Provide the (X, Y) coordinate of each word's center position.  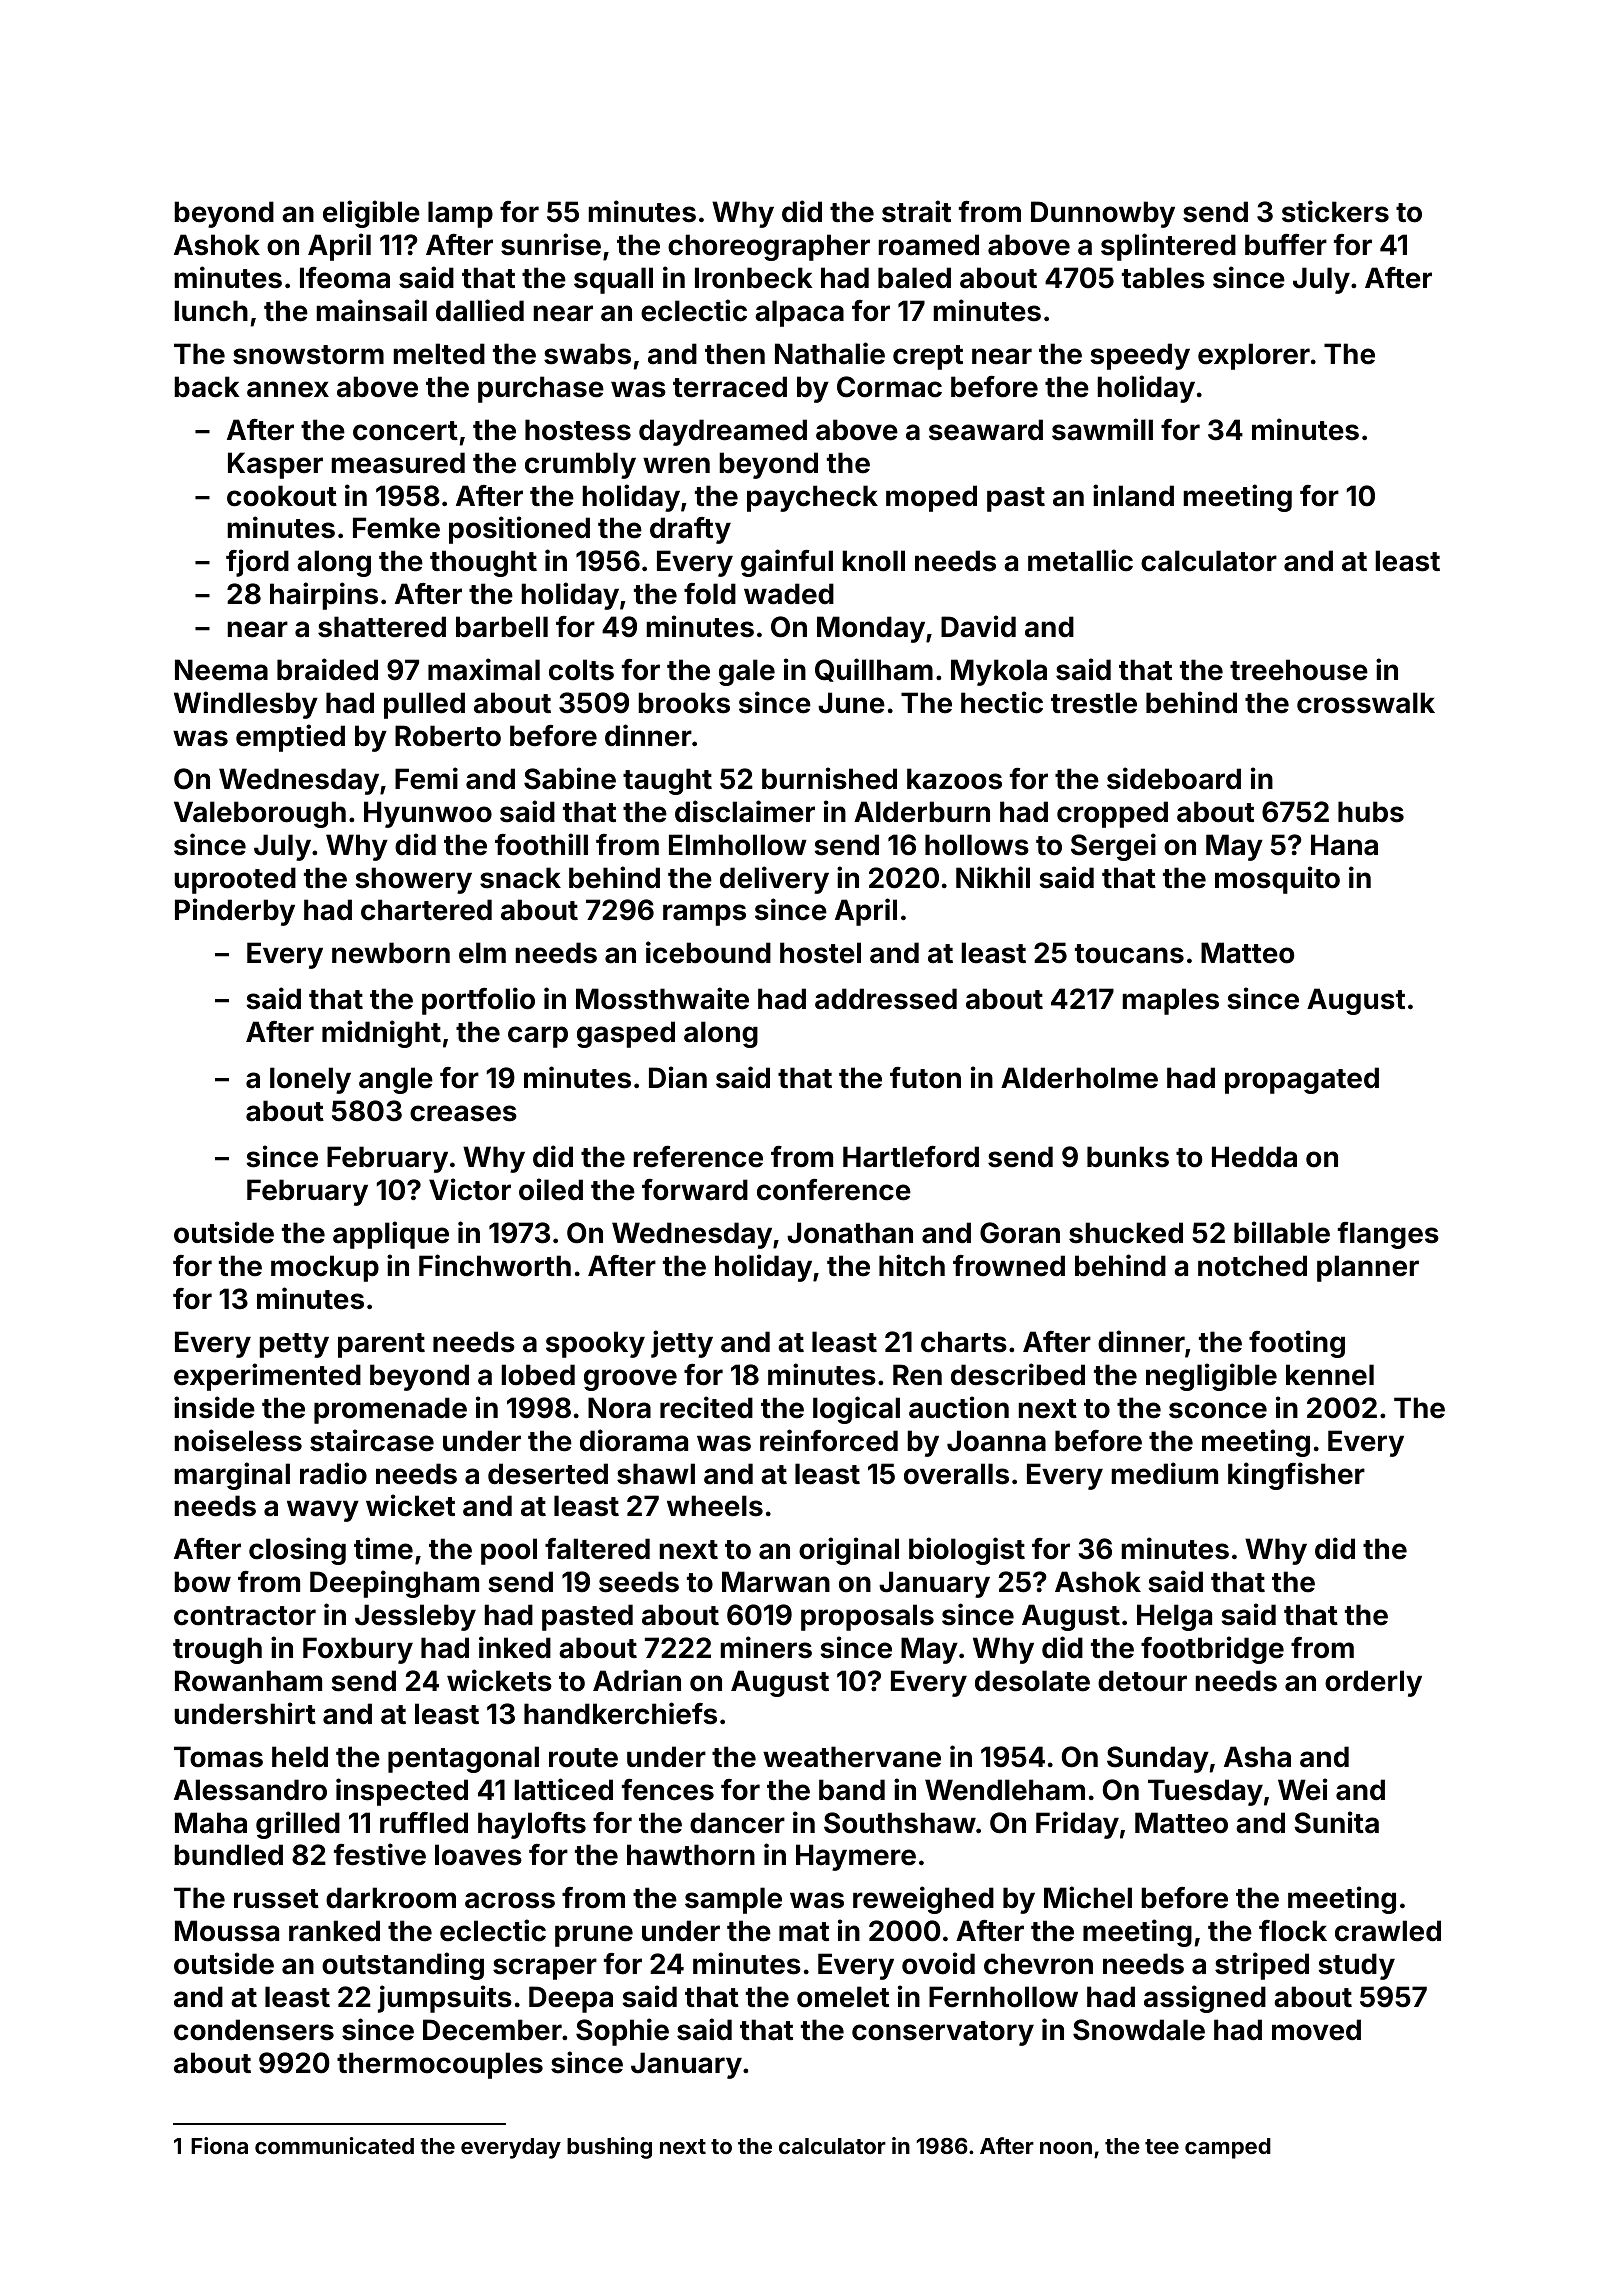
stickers (1335, 211)
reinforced (829, 1440)
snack (520, 878)
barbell (502, 627)
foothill (541, 844)
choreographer (769, 247)
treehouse (1299, 670)
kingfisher (1296, 1476)
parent (381, 1345)
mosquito (1277, 880)
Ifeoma (345, 278)
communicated (334, 2145)
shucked (1126, 1233)
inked (515, 1647)
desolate (1032, 1681)
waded (789, 594)
